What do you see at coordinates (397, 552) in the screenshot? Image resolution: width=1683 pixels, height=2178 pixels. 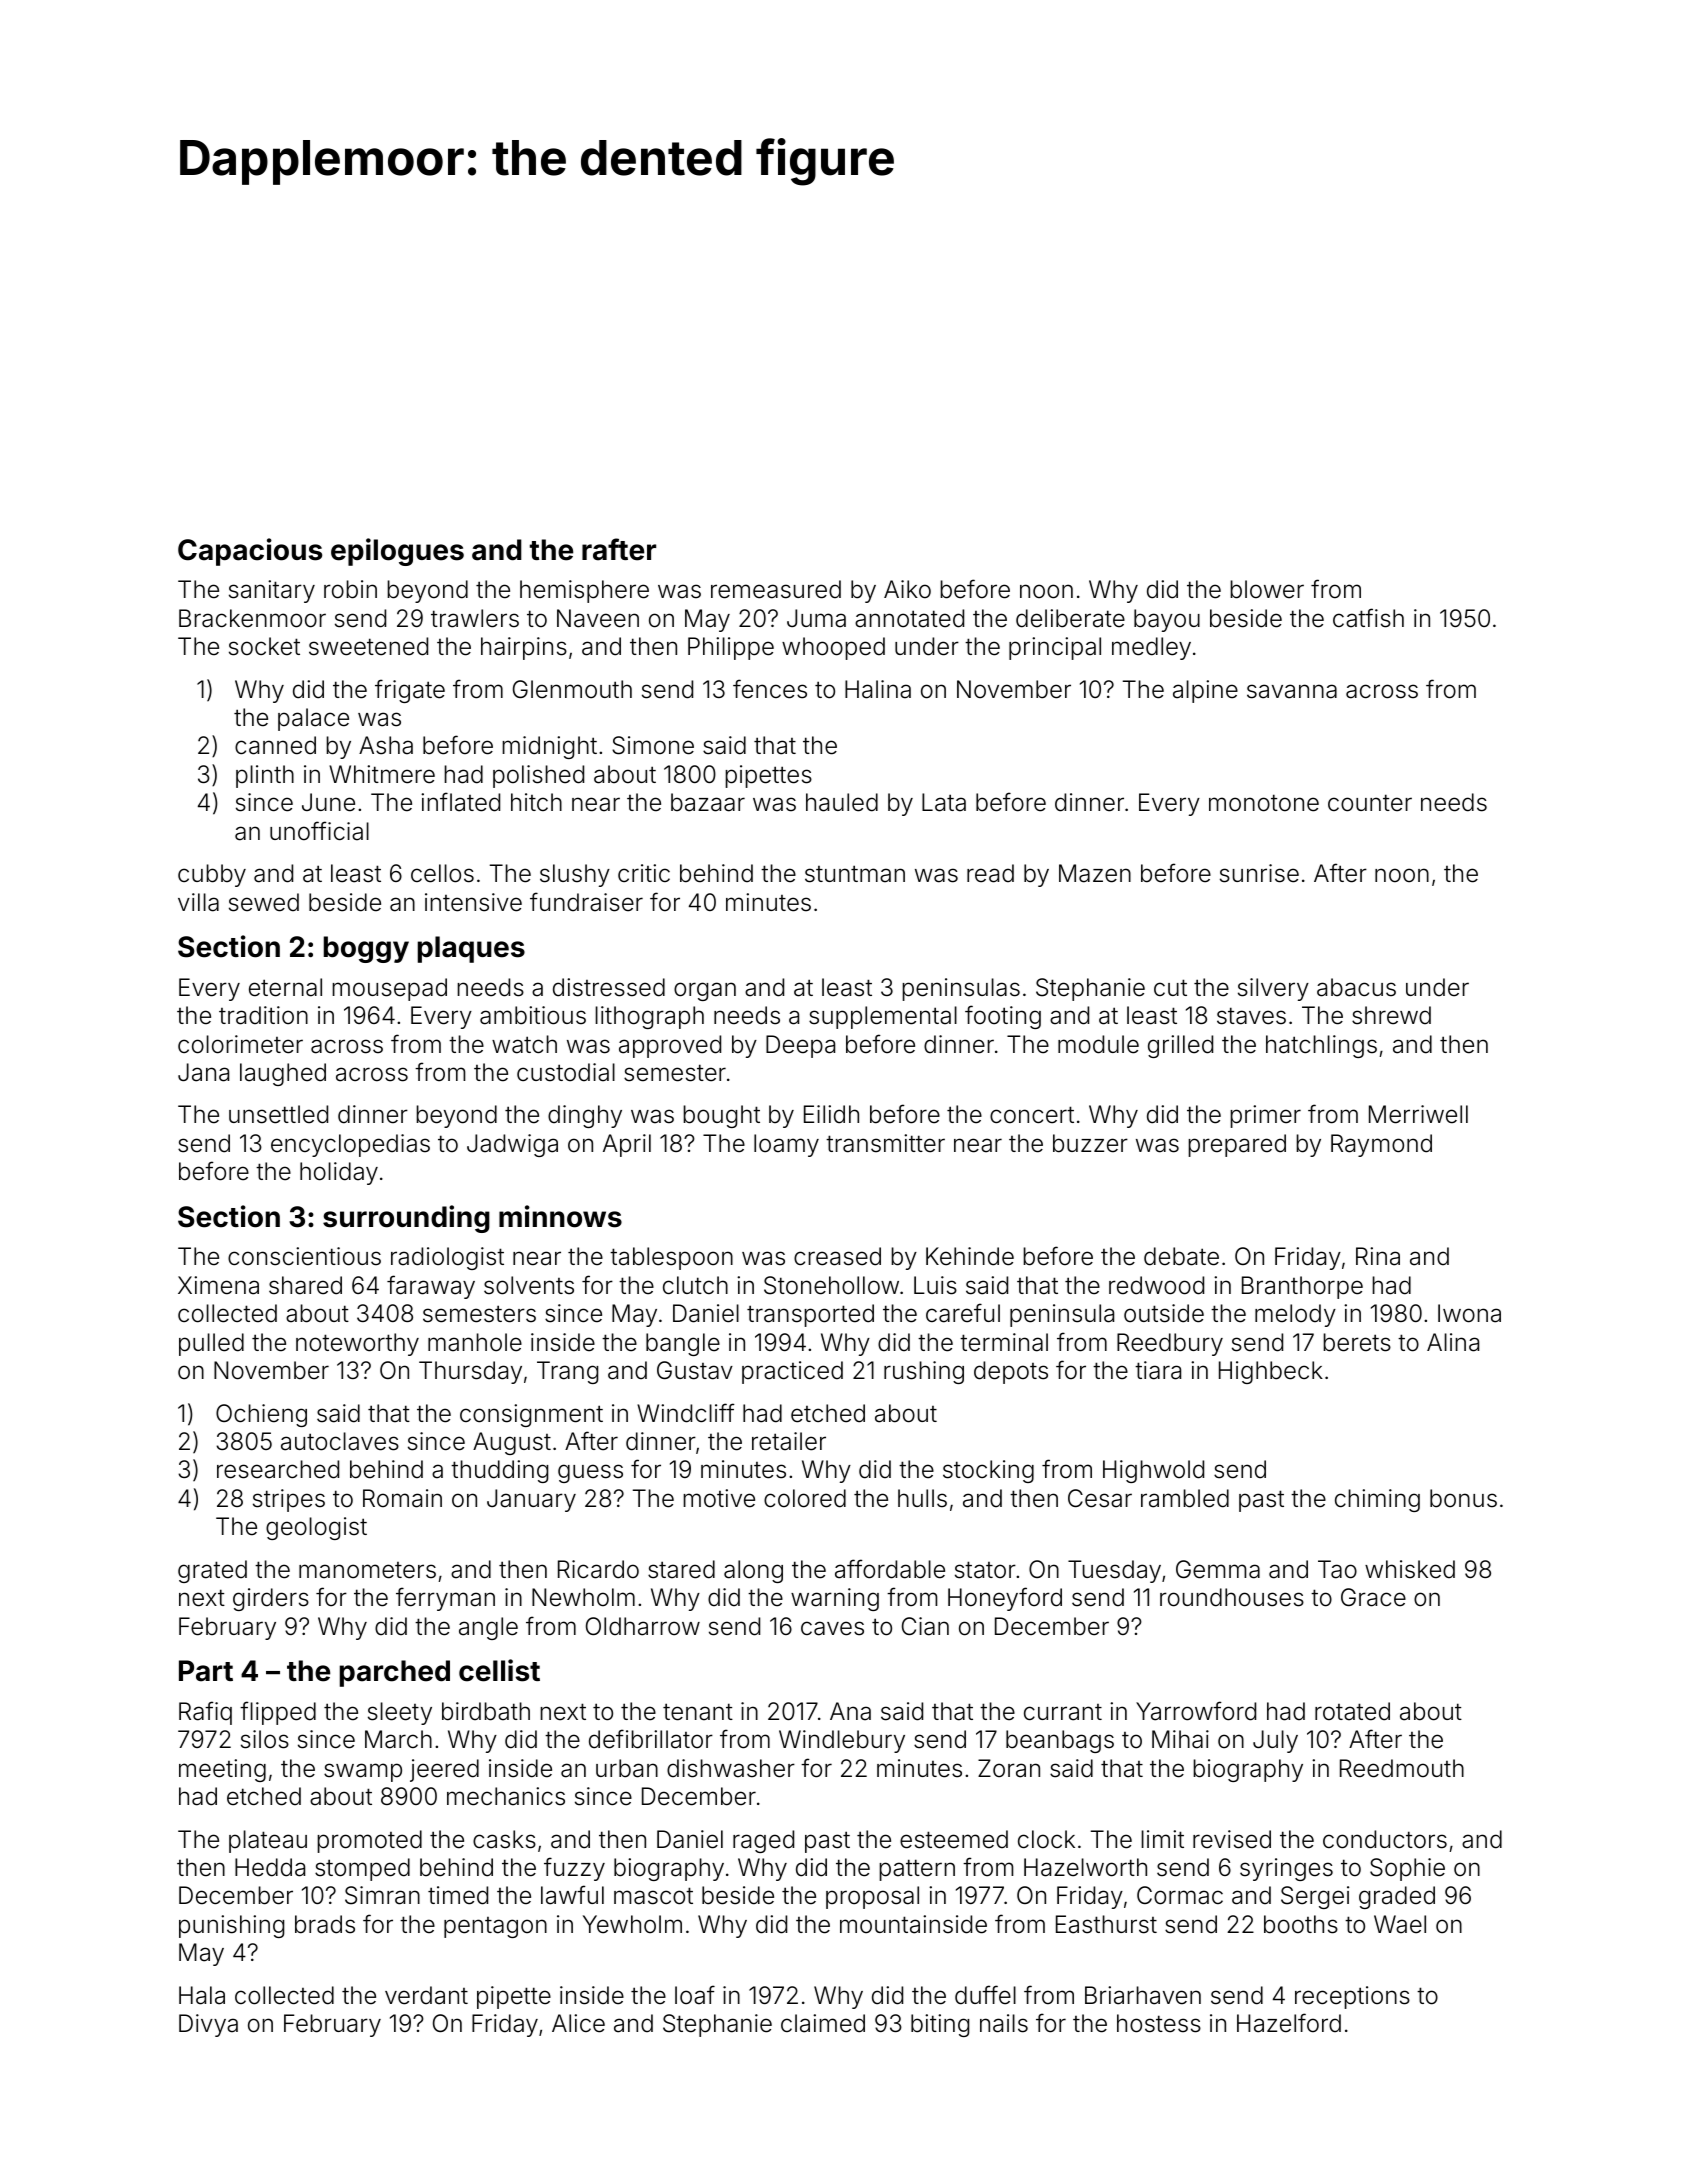 I see `epilogues` at bounding box center [397, 552].
